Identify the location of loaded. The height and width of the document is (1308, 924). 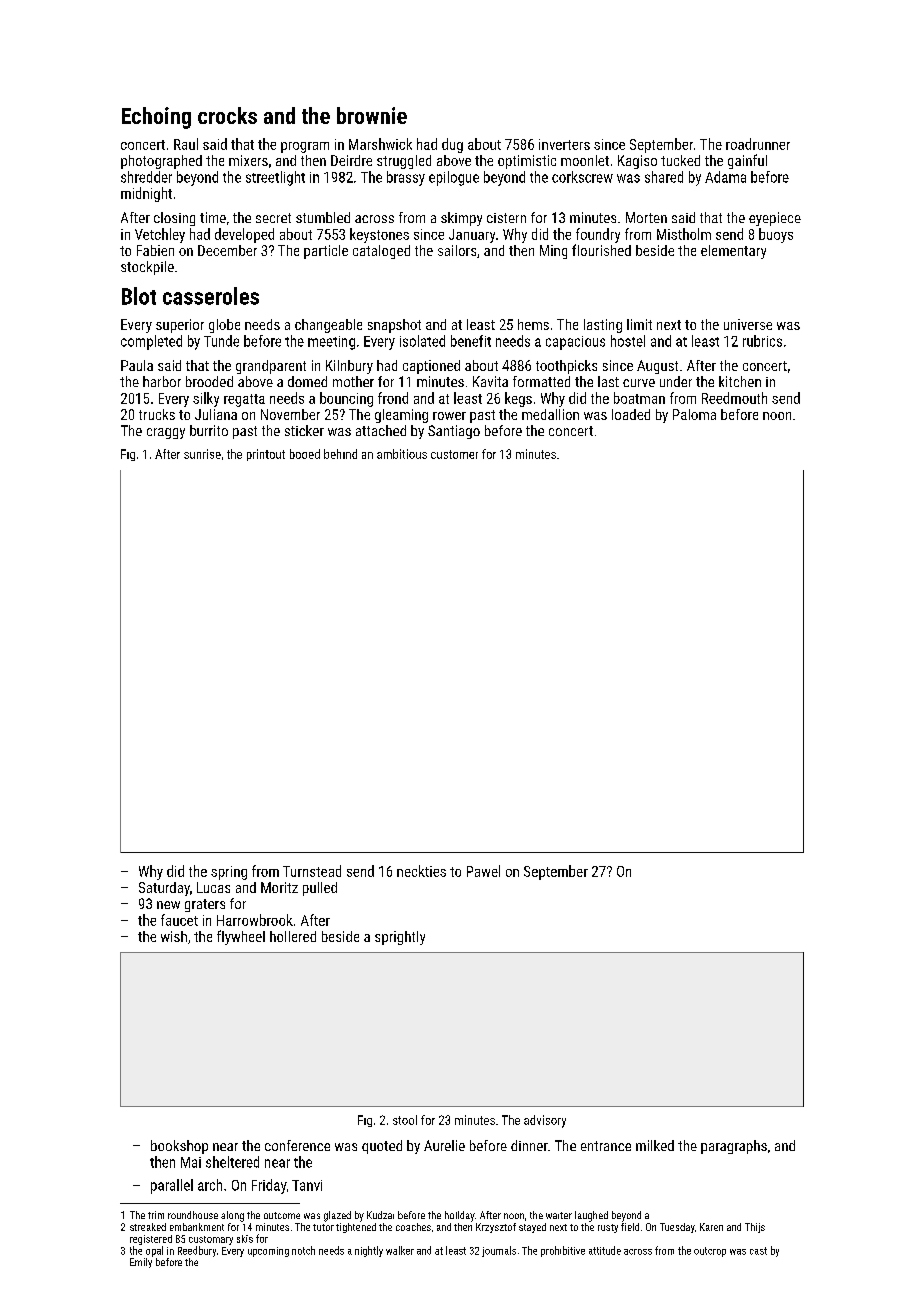
(631, 414).
